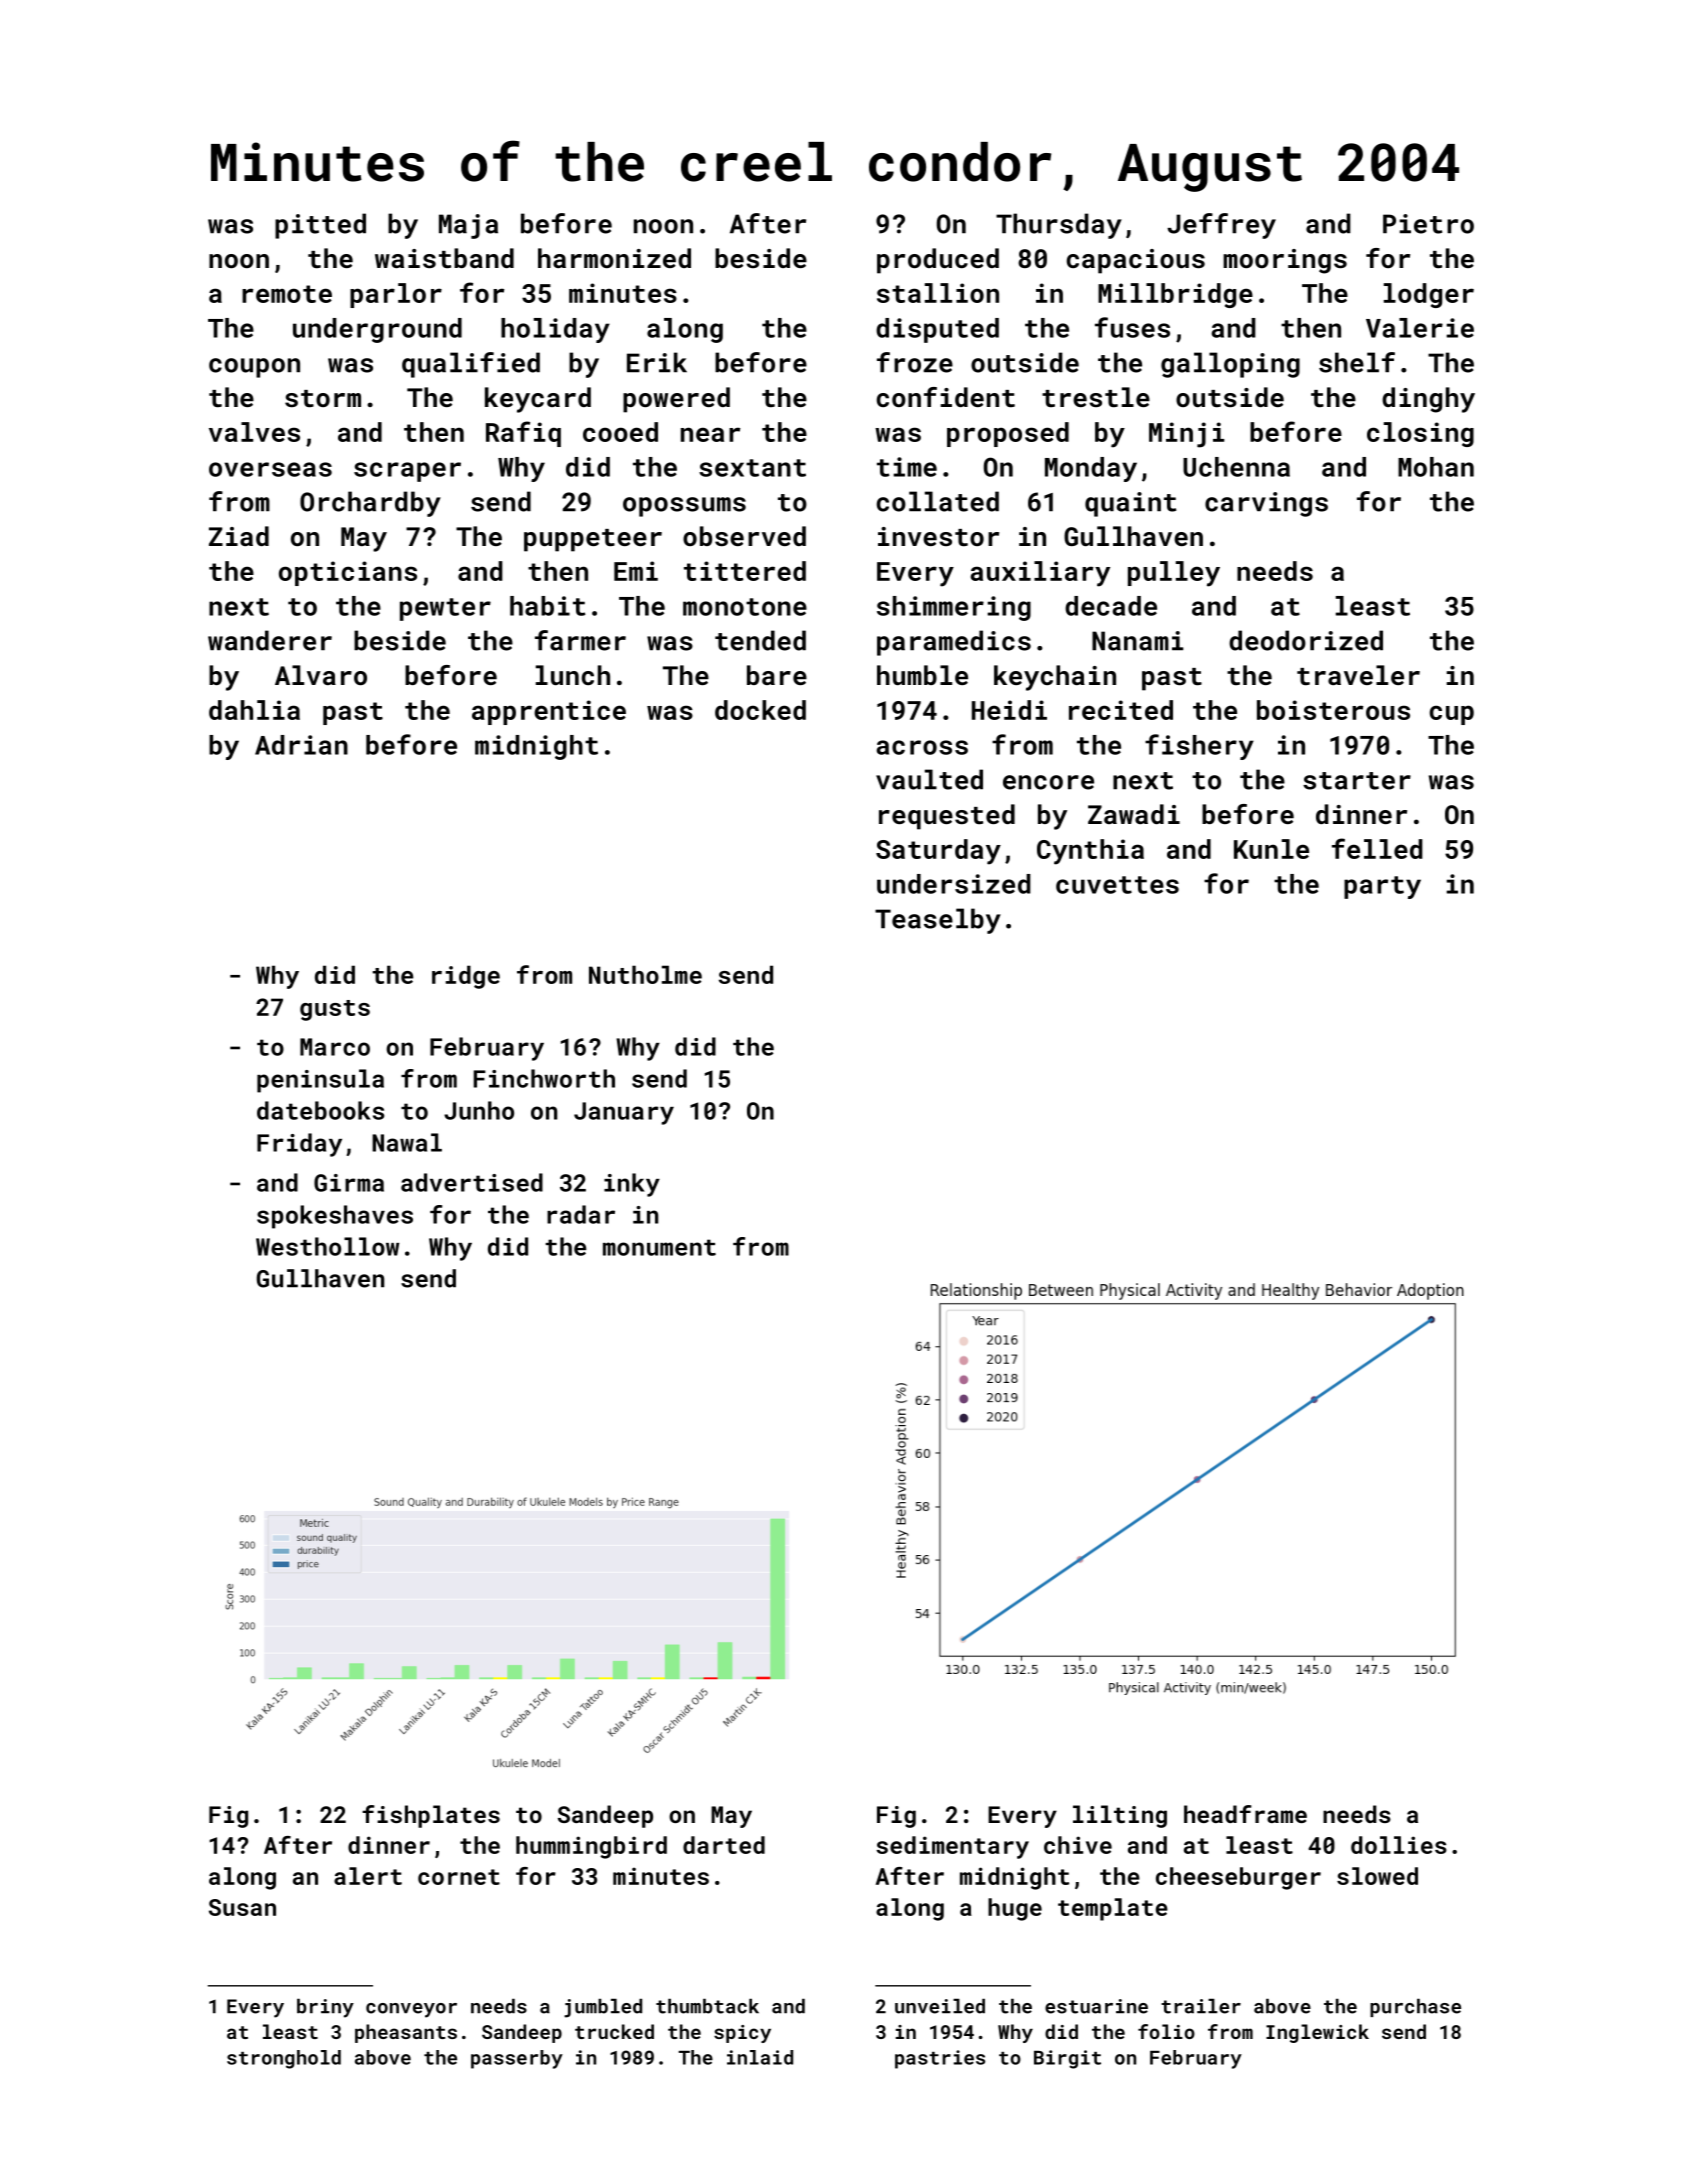  Describe the element at coordinates (1221, 226) in the screenshot. I see `Jeffrey` at that location.
